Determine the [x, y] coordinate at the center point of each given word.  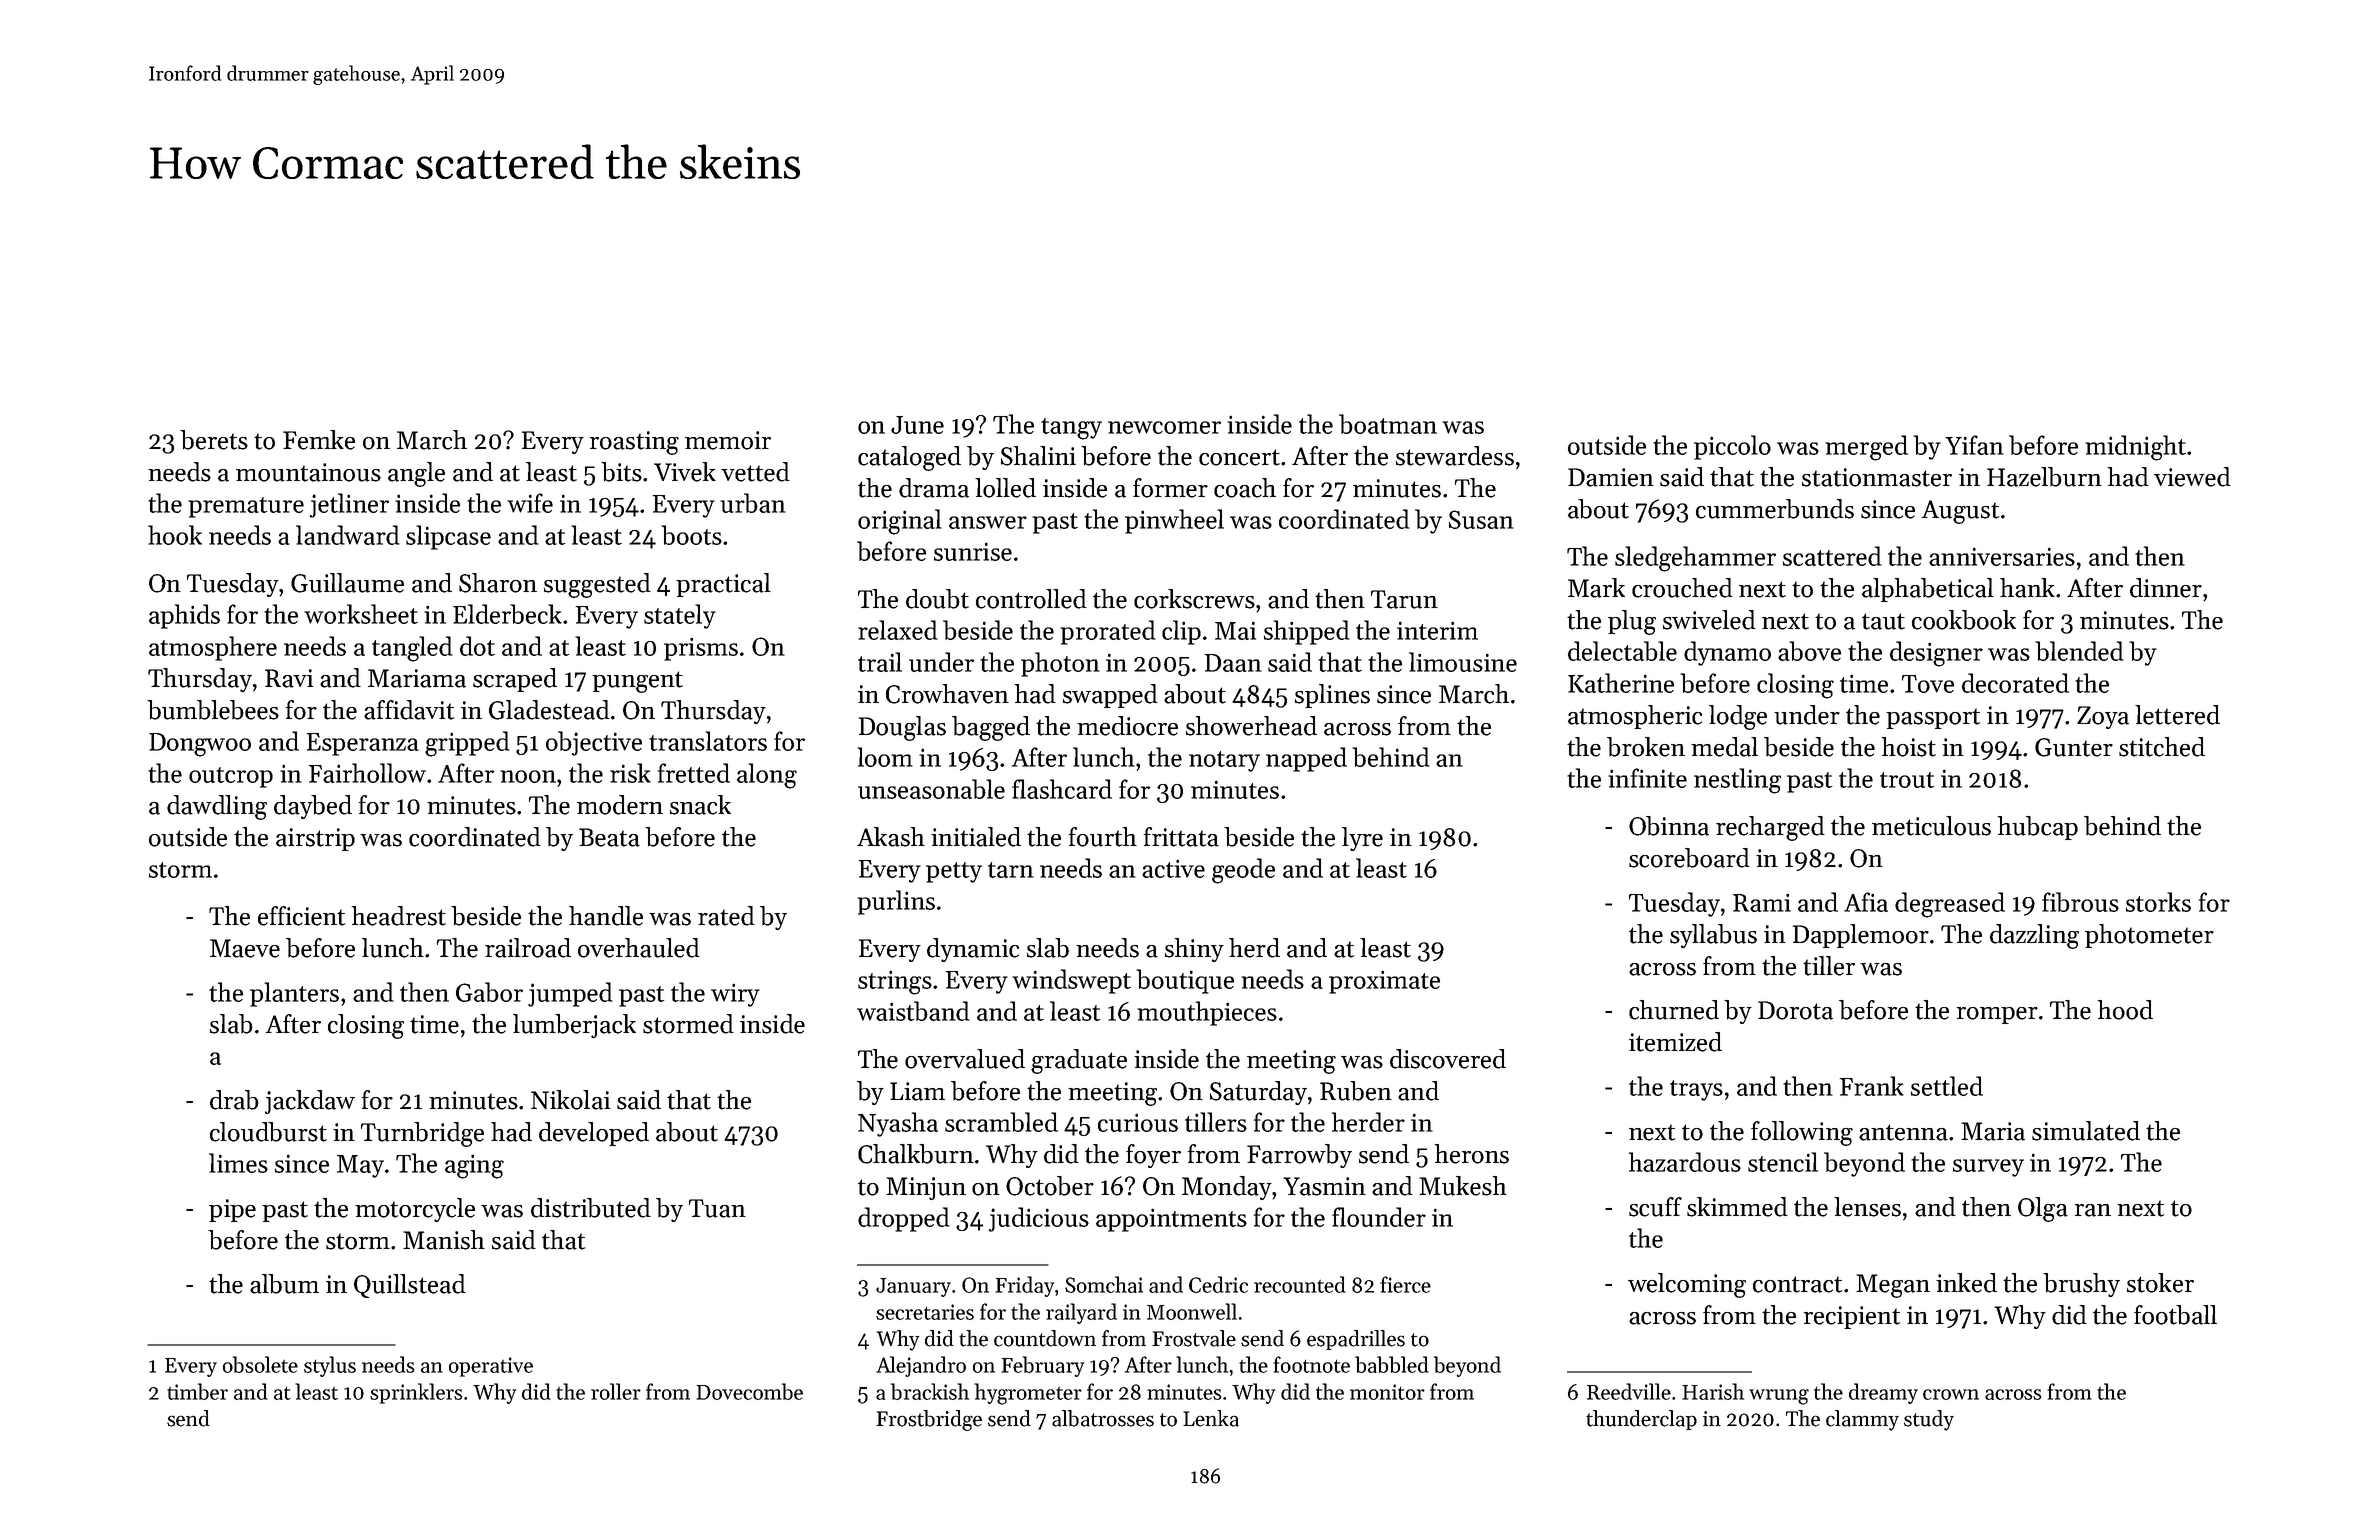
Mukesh [1463, 1186]
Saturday [1258, 1093]
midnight [2135, 448]
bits [621, 472]
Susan [1481, 519]
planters [294, 994]
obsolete [260, 1364]
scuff [1655, 1207]
